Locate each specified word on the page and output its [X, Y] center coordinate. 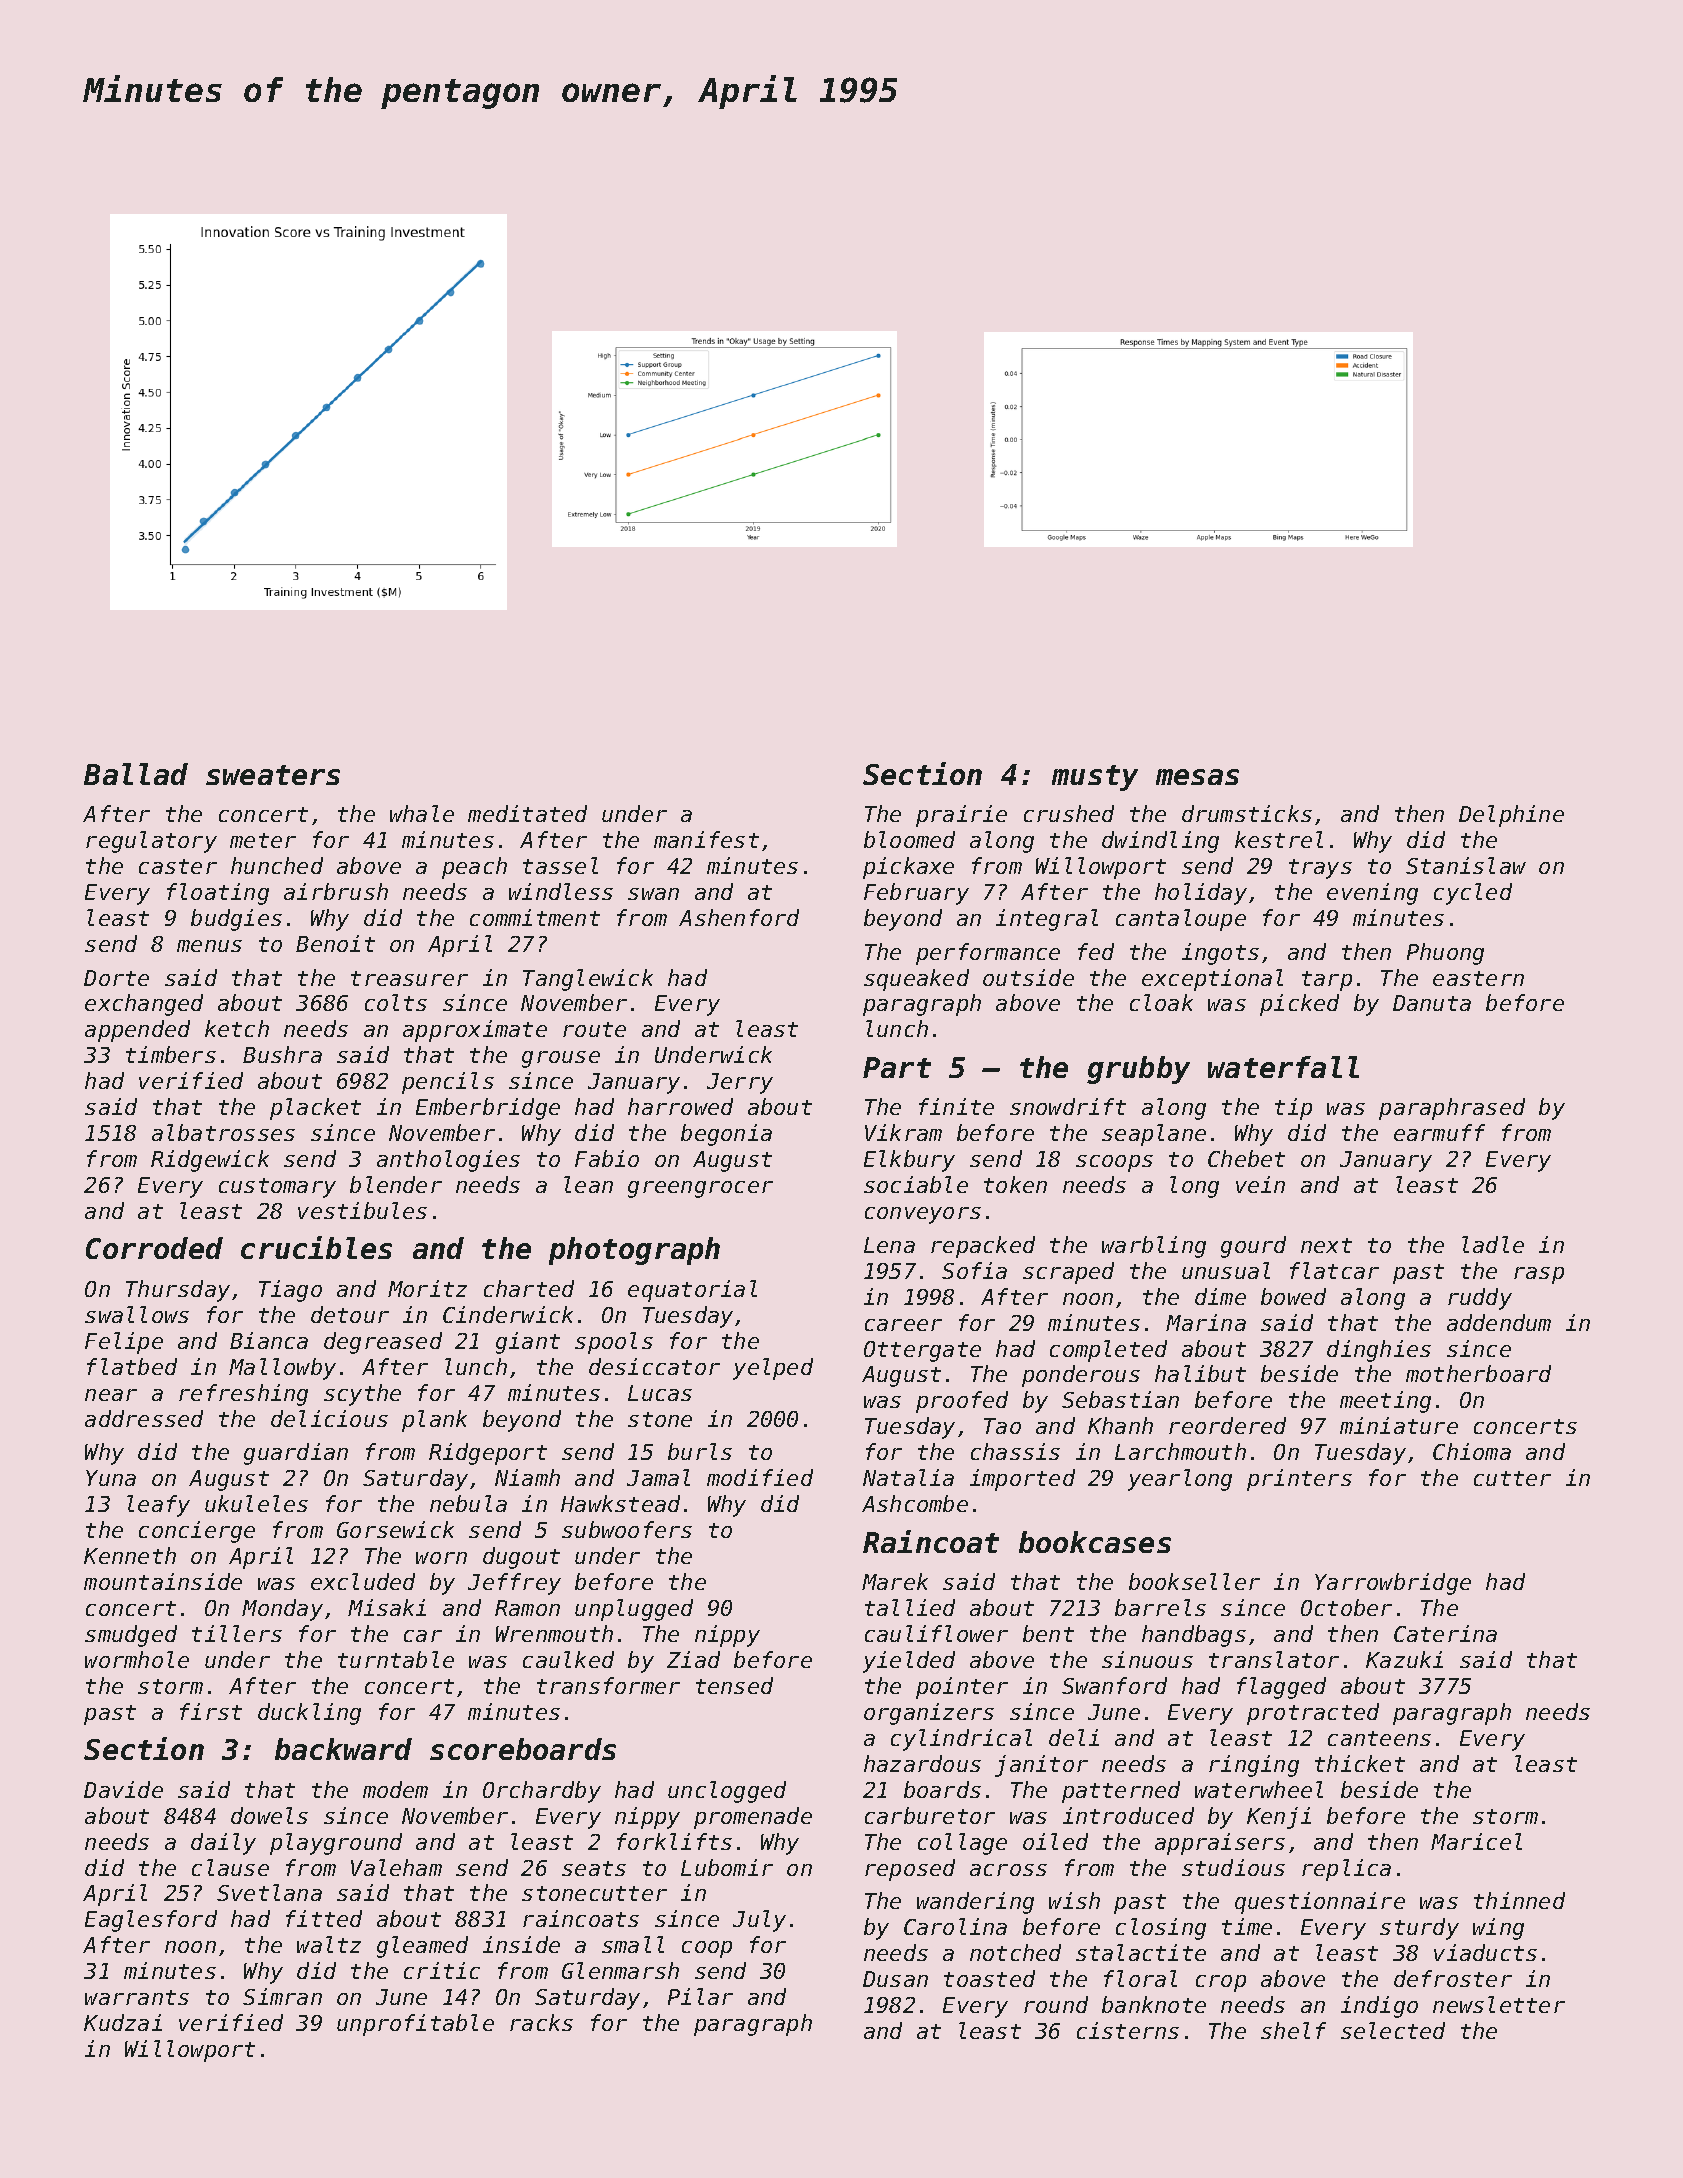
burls [700, 1451]
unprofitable [415, 2025]
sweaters [273, 775]
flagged [1281, 1688]
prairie [961, 816]
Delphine [1511, 816]
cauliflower [936, 1633]
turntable [396, 1659]
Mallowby [282, 1369]
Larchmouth [1180, 1451]
